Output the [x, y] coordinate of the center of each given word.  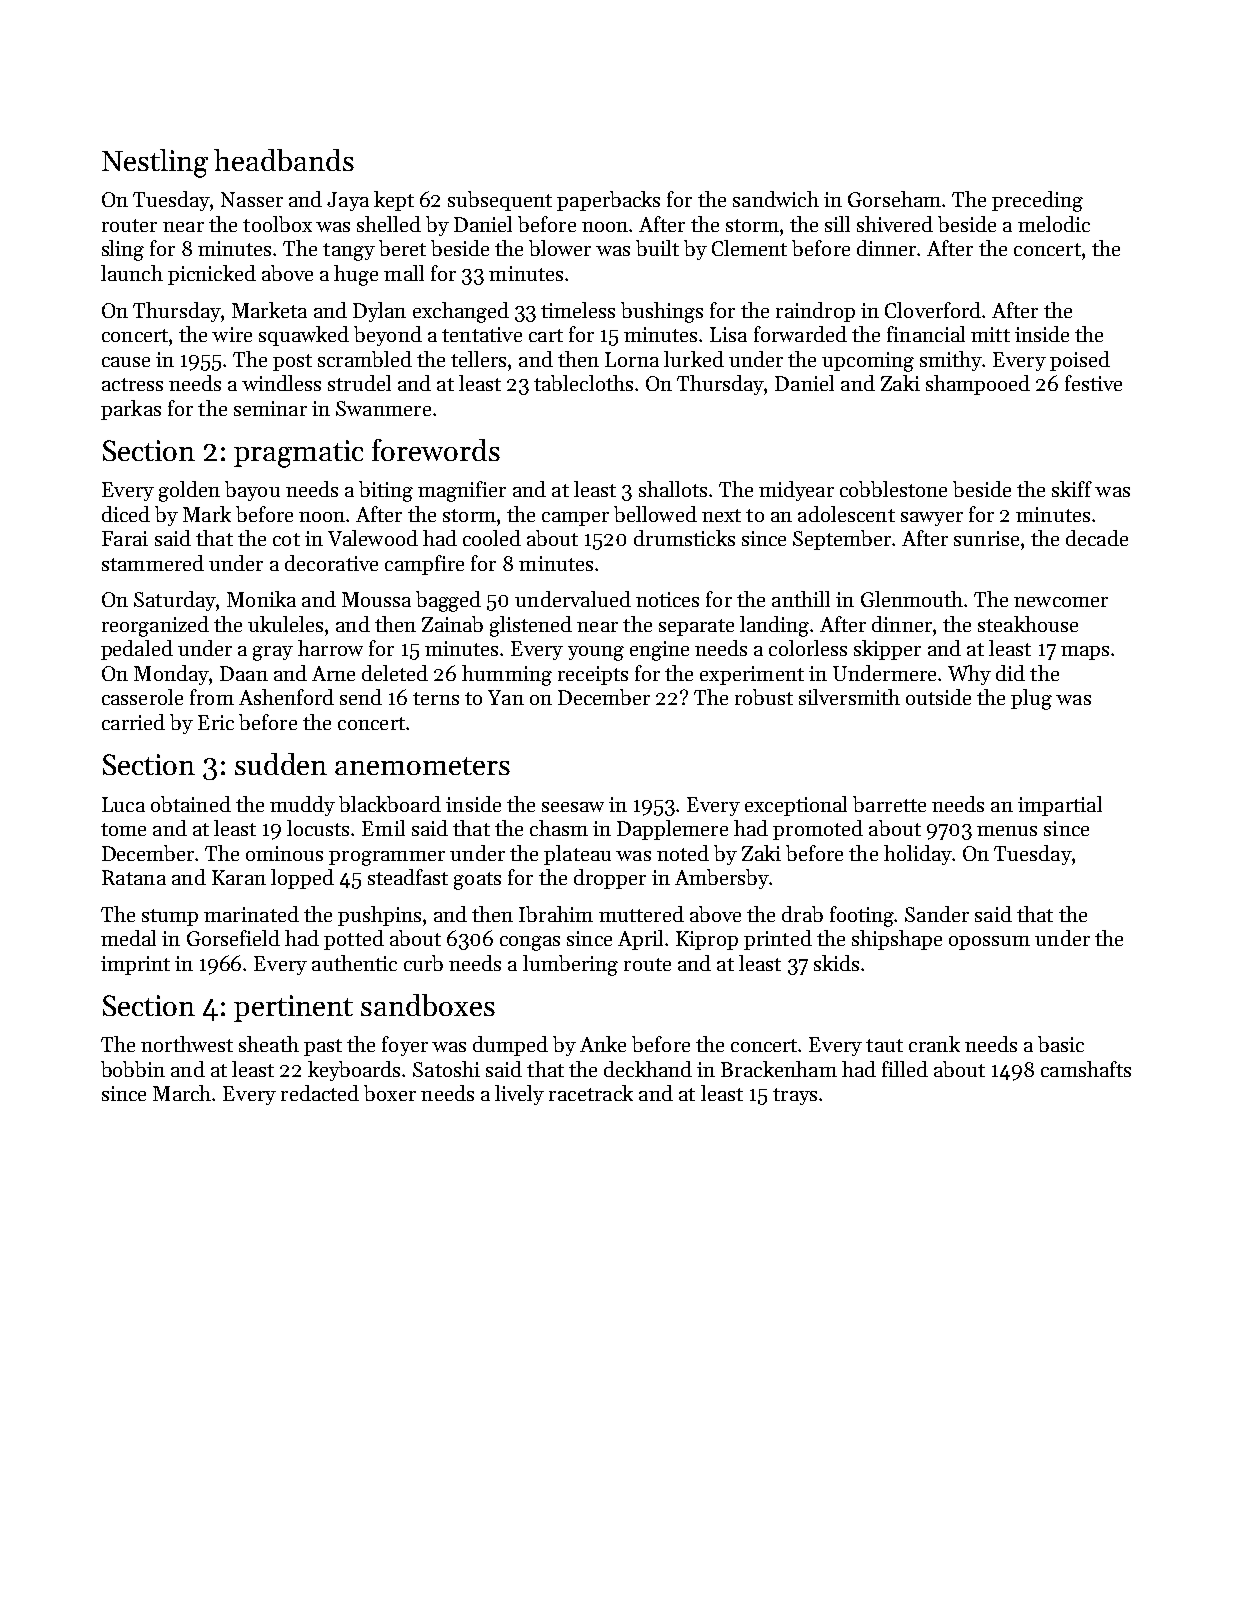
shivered [895, 224]
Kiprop [707, 940]
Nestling [155, 163]
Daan [244, 673]
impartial [1060, 806]
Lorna [632, 359]
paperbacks [608, 201]
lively [519, 1095]
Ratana [134, 877]
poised [1080, 361]
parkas [131, 410]
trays [795, 1096]
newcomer [1061, 602]
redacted [320, 1093]
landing [774, 626]
